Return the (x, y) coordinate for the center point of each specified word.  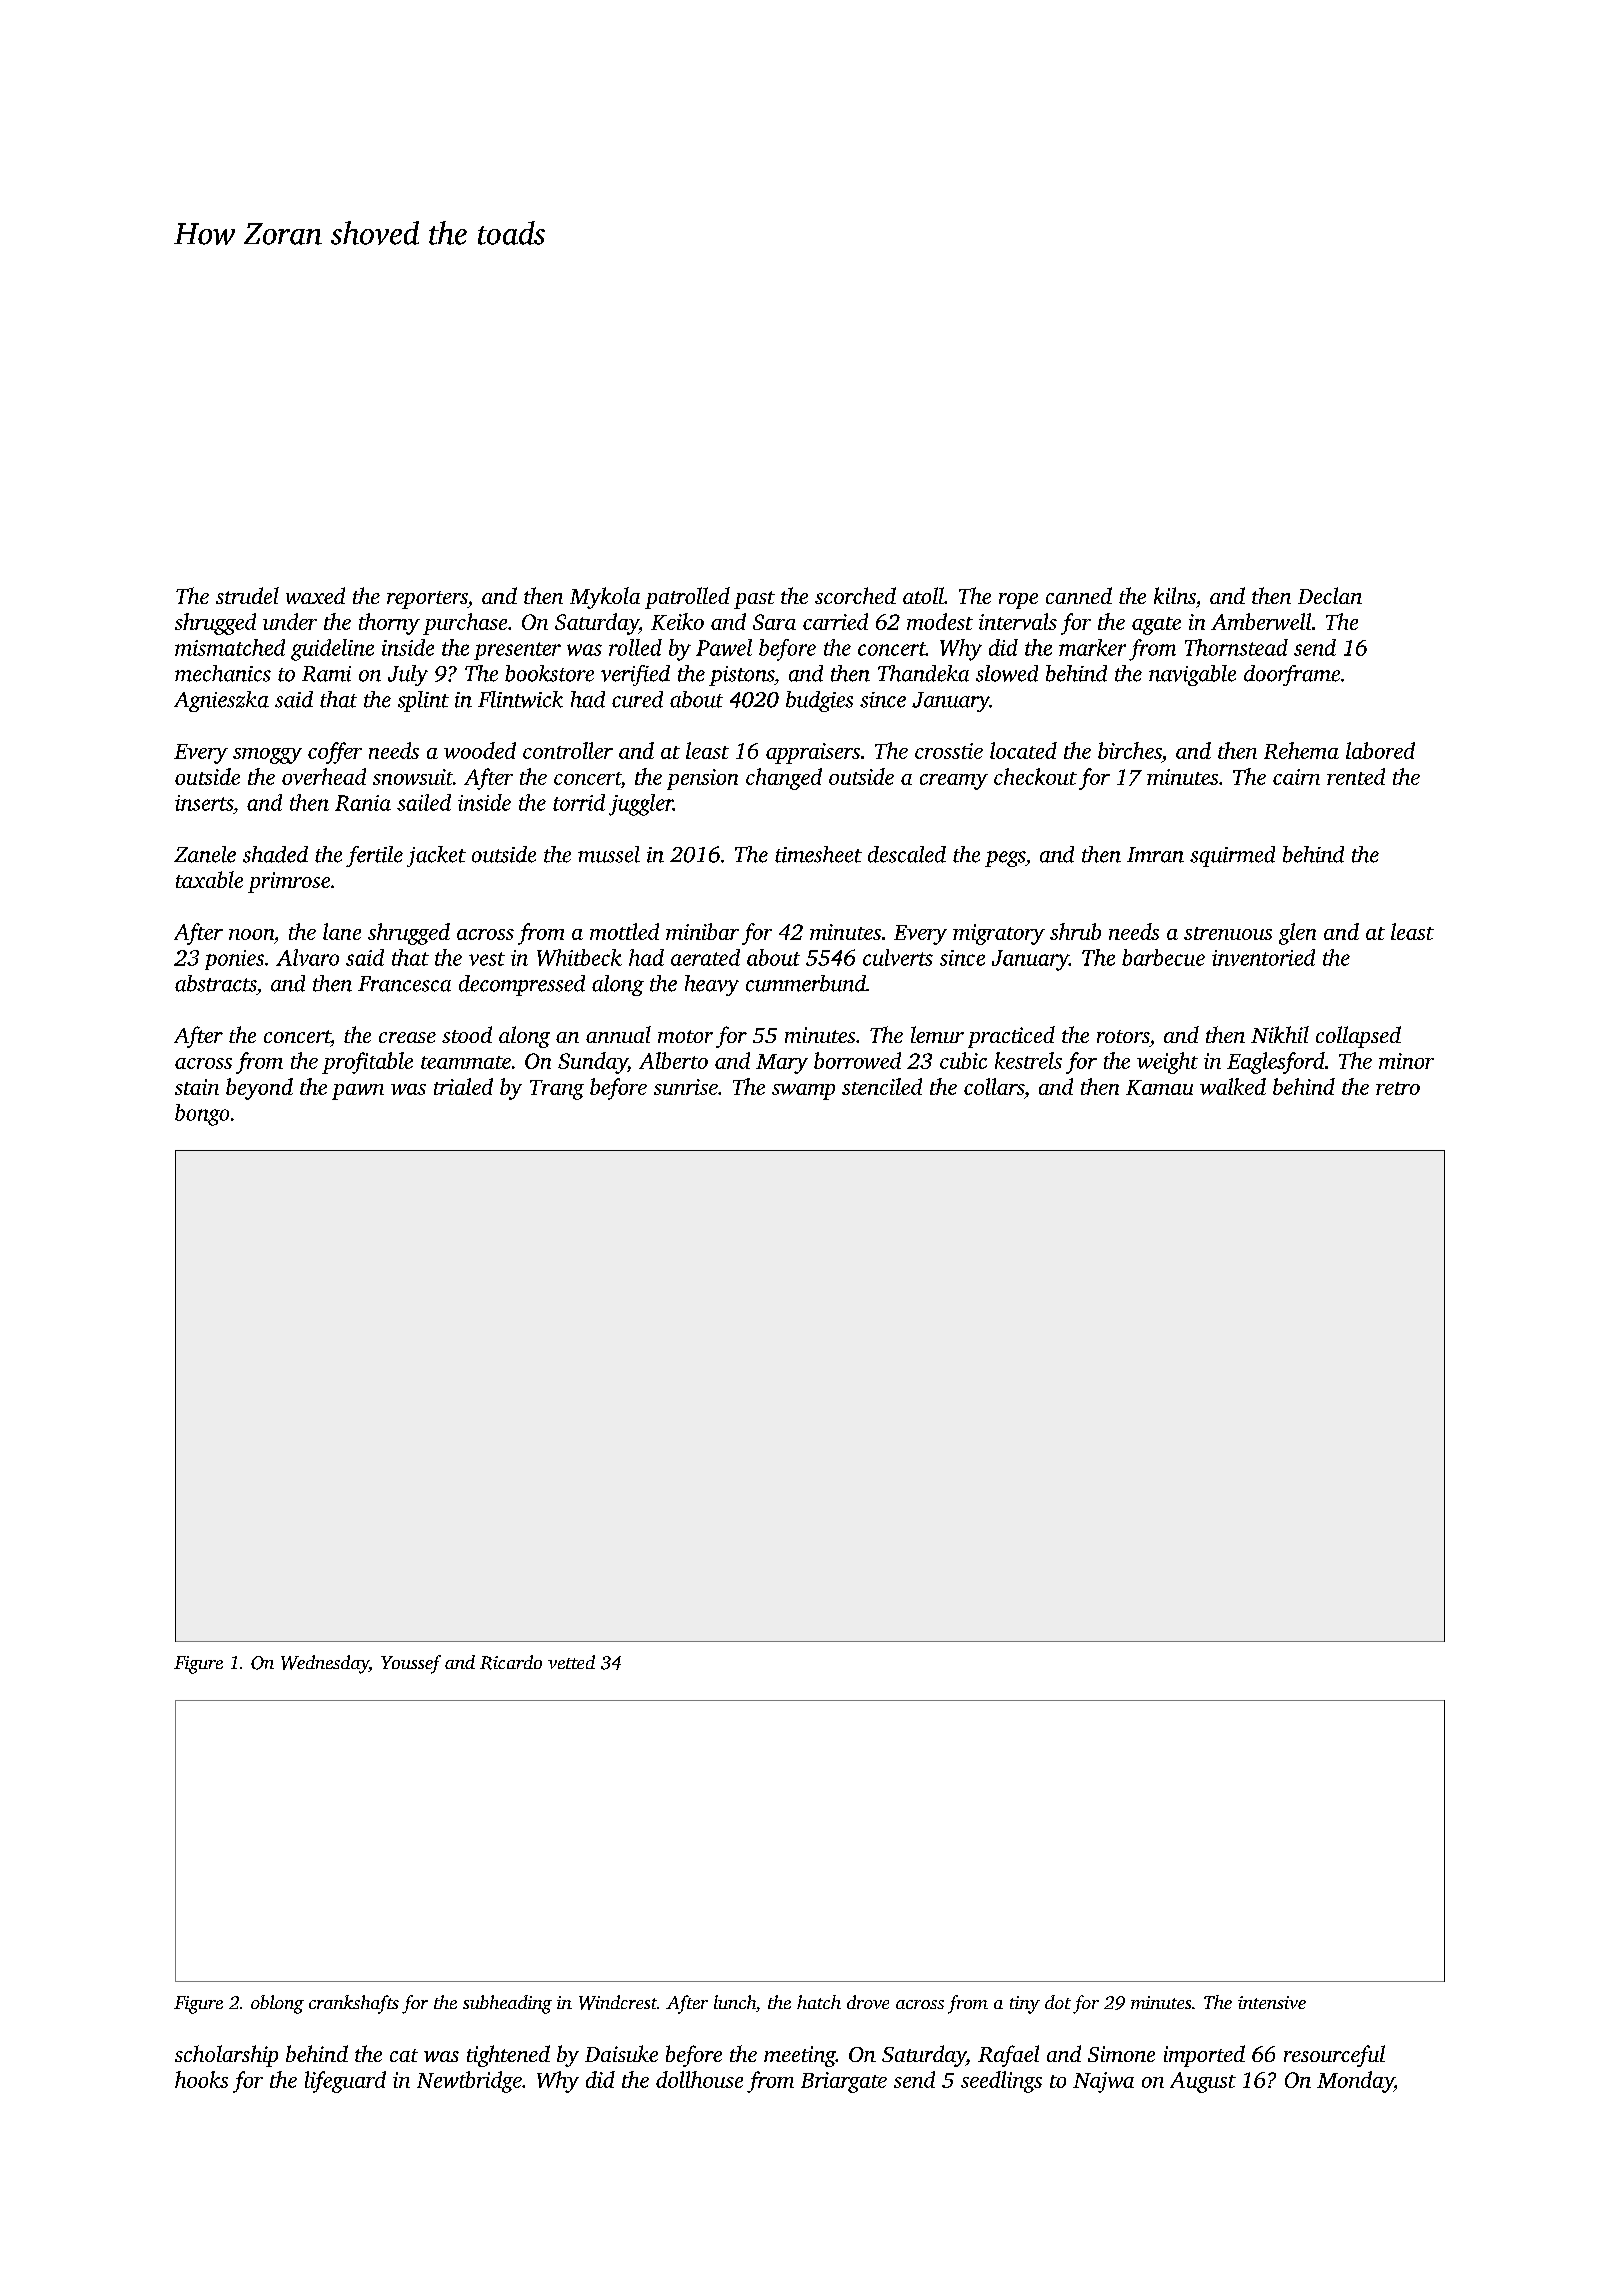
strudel (247, 595)
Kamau (1159, 1087)
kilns (1175, 595)
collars (994, 1086)
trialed (463, 1086)
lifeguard (345, 2082)
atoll (923, 595)
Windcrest (618, 2002)
